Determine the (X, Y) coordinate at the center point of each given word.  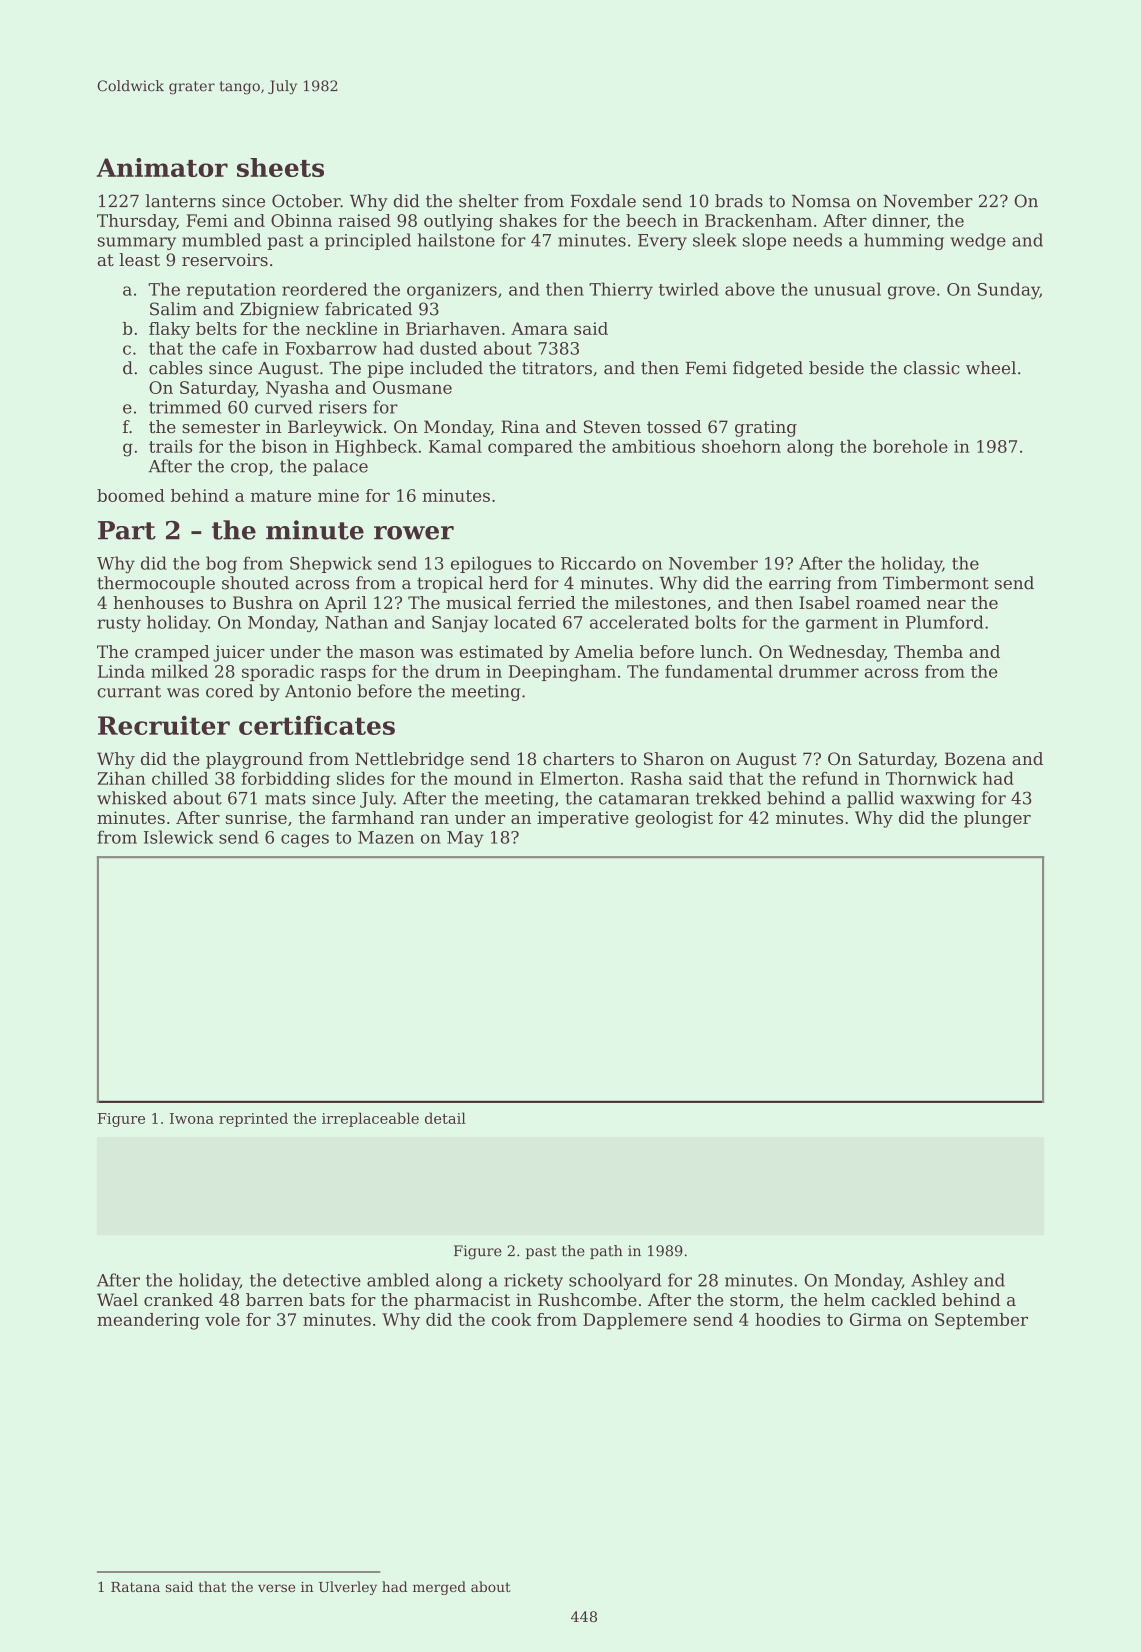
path (606, 1252)
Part (127, 530)
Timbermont (936, 583)
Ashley (939, 1281)
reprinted (253, 1119)
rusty (119, 624)
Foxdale (603, 201)
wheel (991, 368)
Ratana (135, 1587)
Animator (162, 167)
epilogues (491, 565)
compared (530, 448)
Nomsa (821, 201)
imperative (583, 819)
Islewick (178, 837)
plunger (997, 819)
